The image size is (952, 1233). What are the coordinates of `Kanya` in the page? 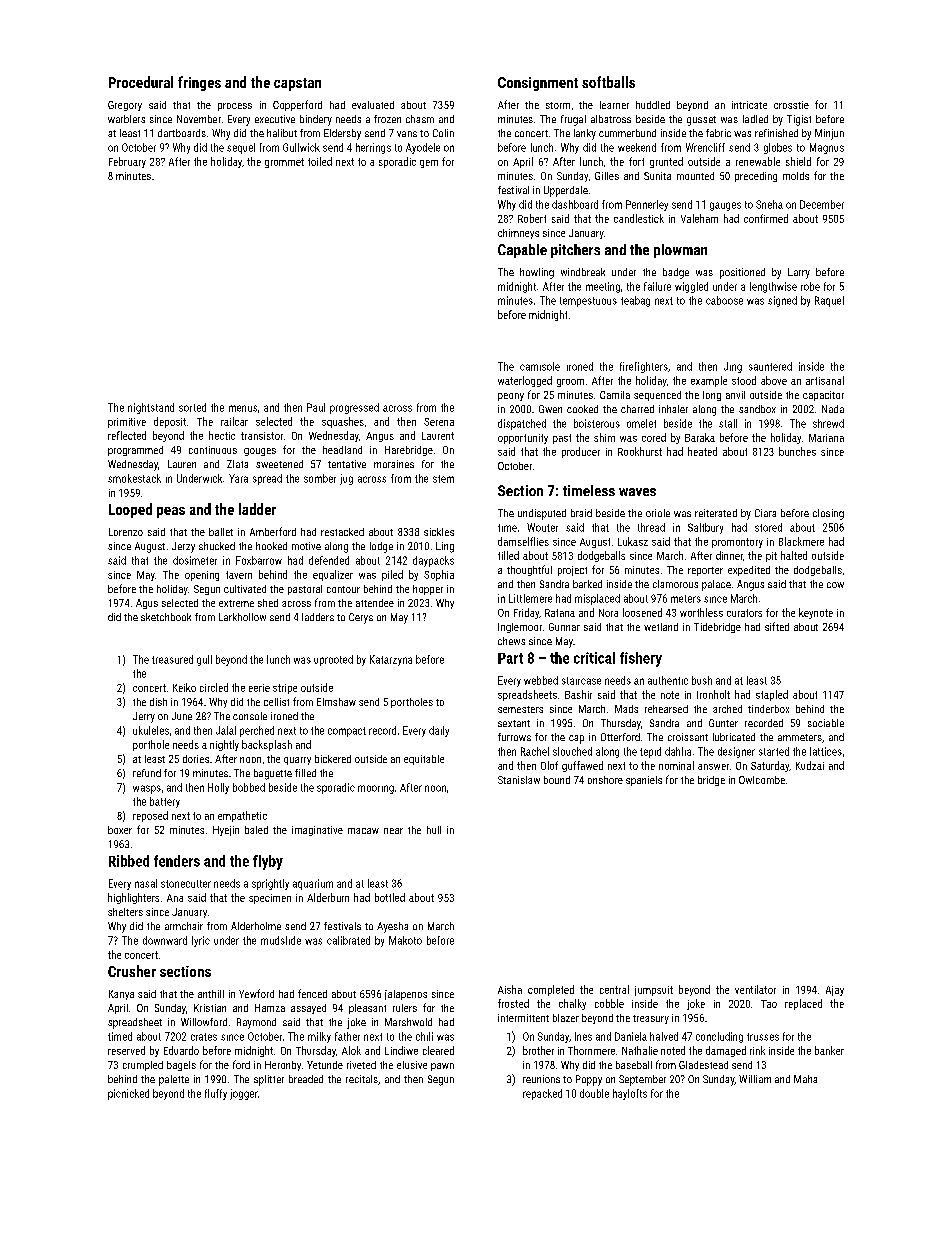 It's located at (121, 995).
